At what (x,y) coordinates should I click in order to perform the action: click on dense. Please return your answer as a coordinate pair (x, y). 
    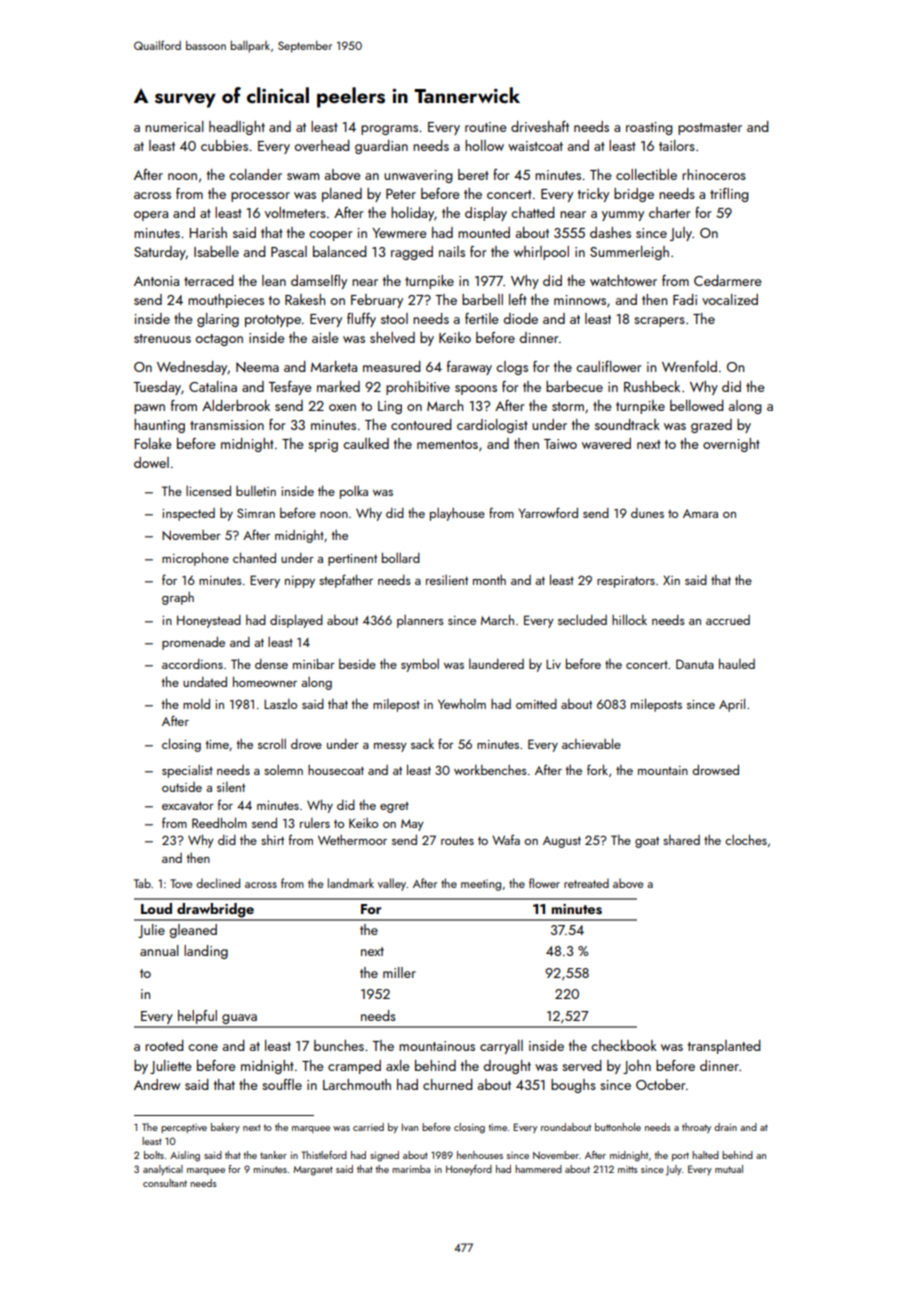
    Looking at the image, I should click on (271, 664).
